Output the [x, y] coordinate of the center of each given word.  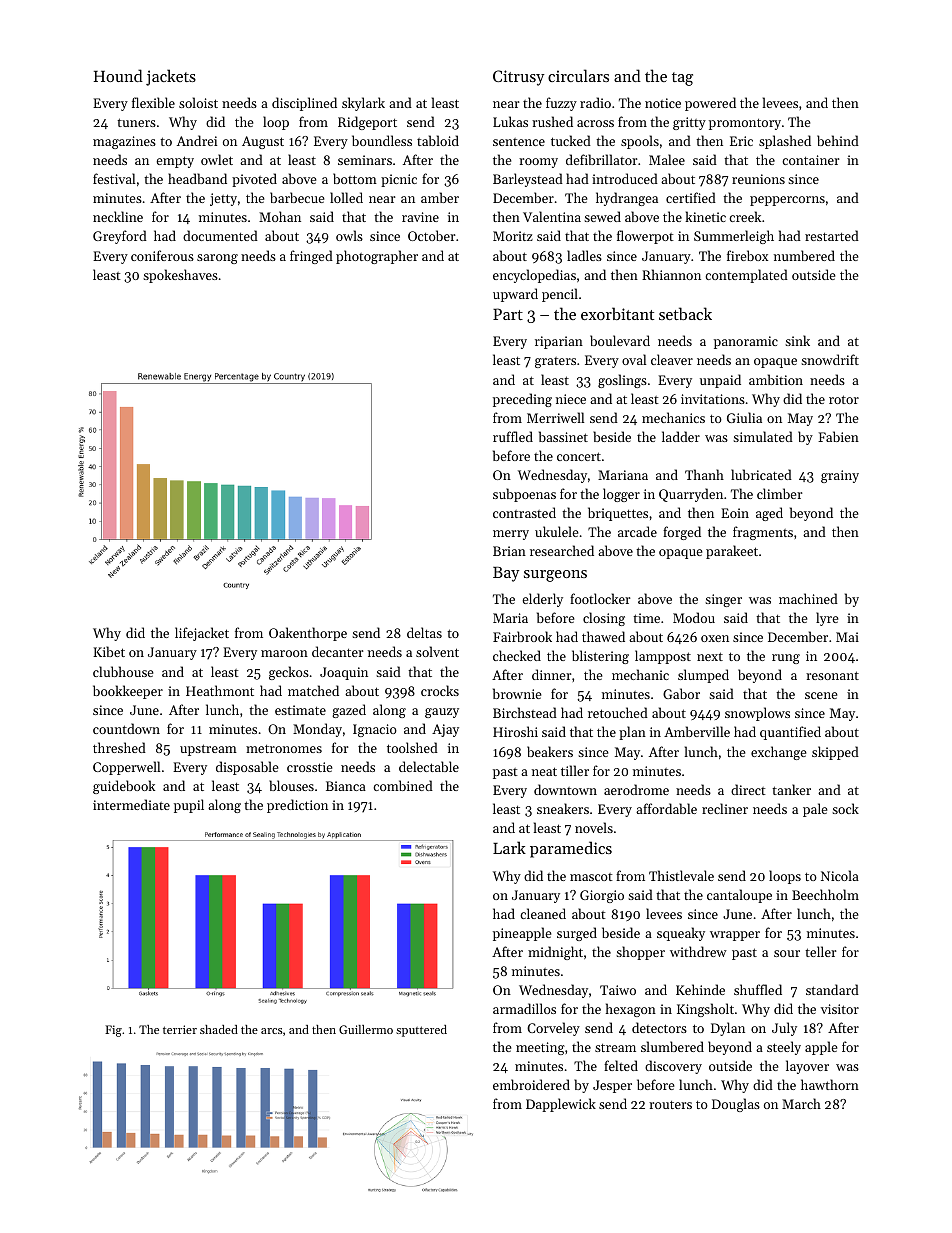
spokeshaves [180, 276]
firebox [747, 255]
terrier [180, 1029]
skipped [835, 753]
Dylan [728, 1029]
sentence [519, 142]
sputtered [421, 1031]
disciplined [304, 104]
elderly [542, 600]
